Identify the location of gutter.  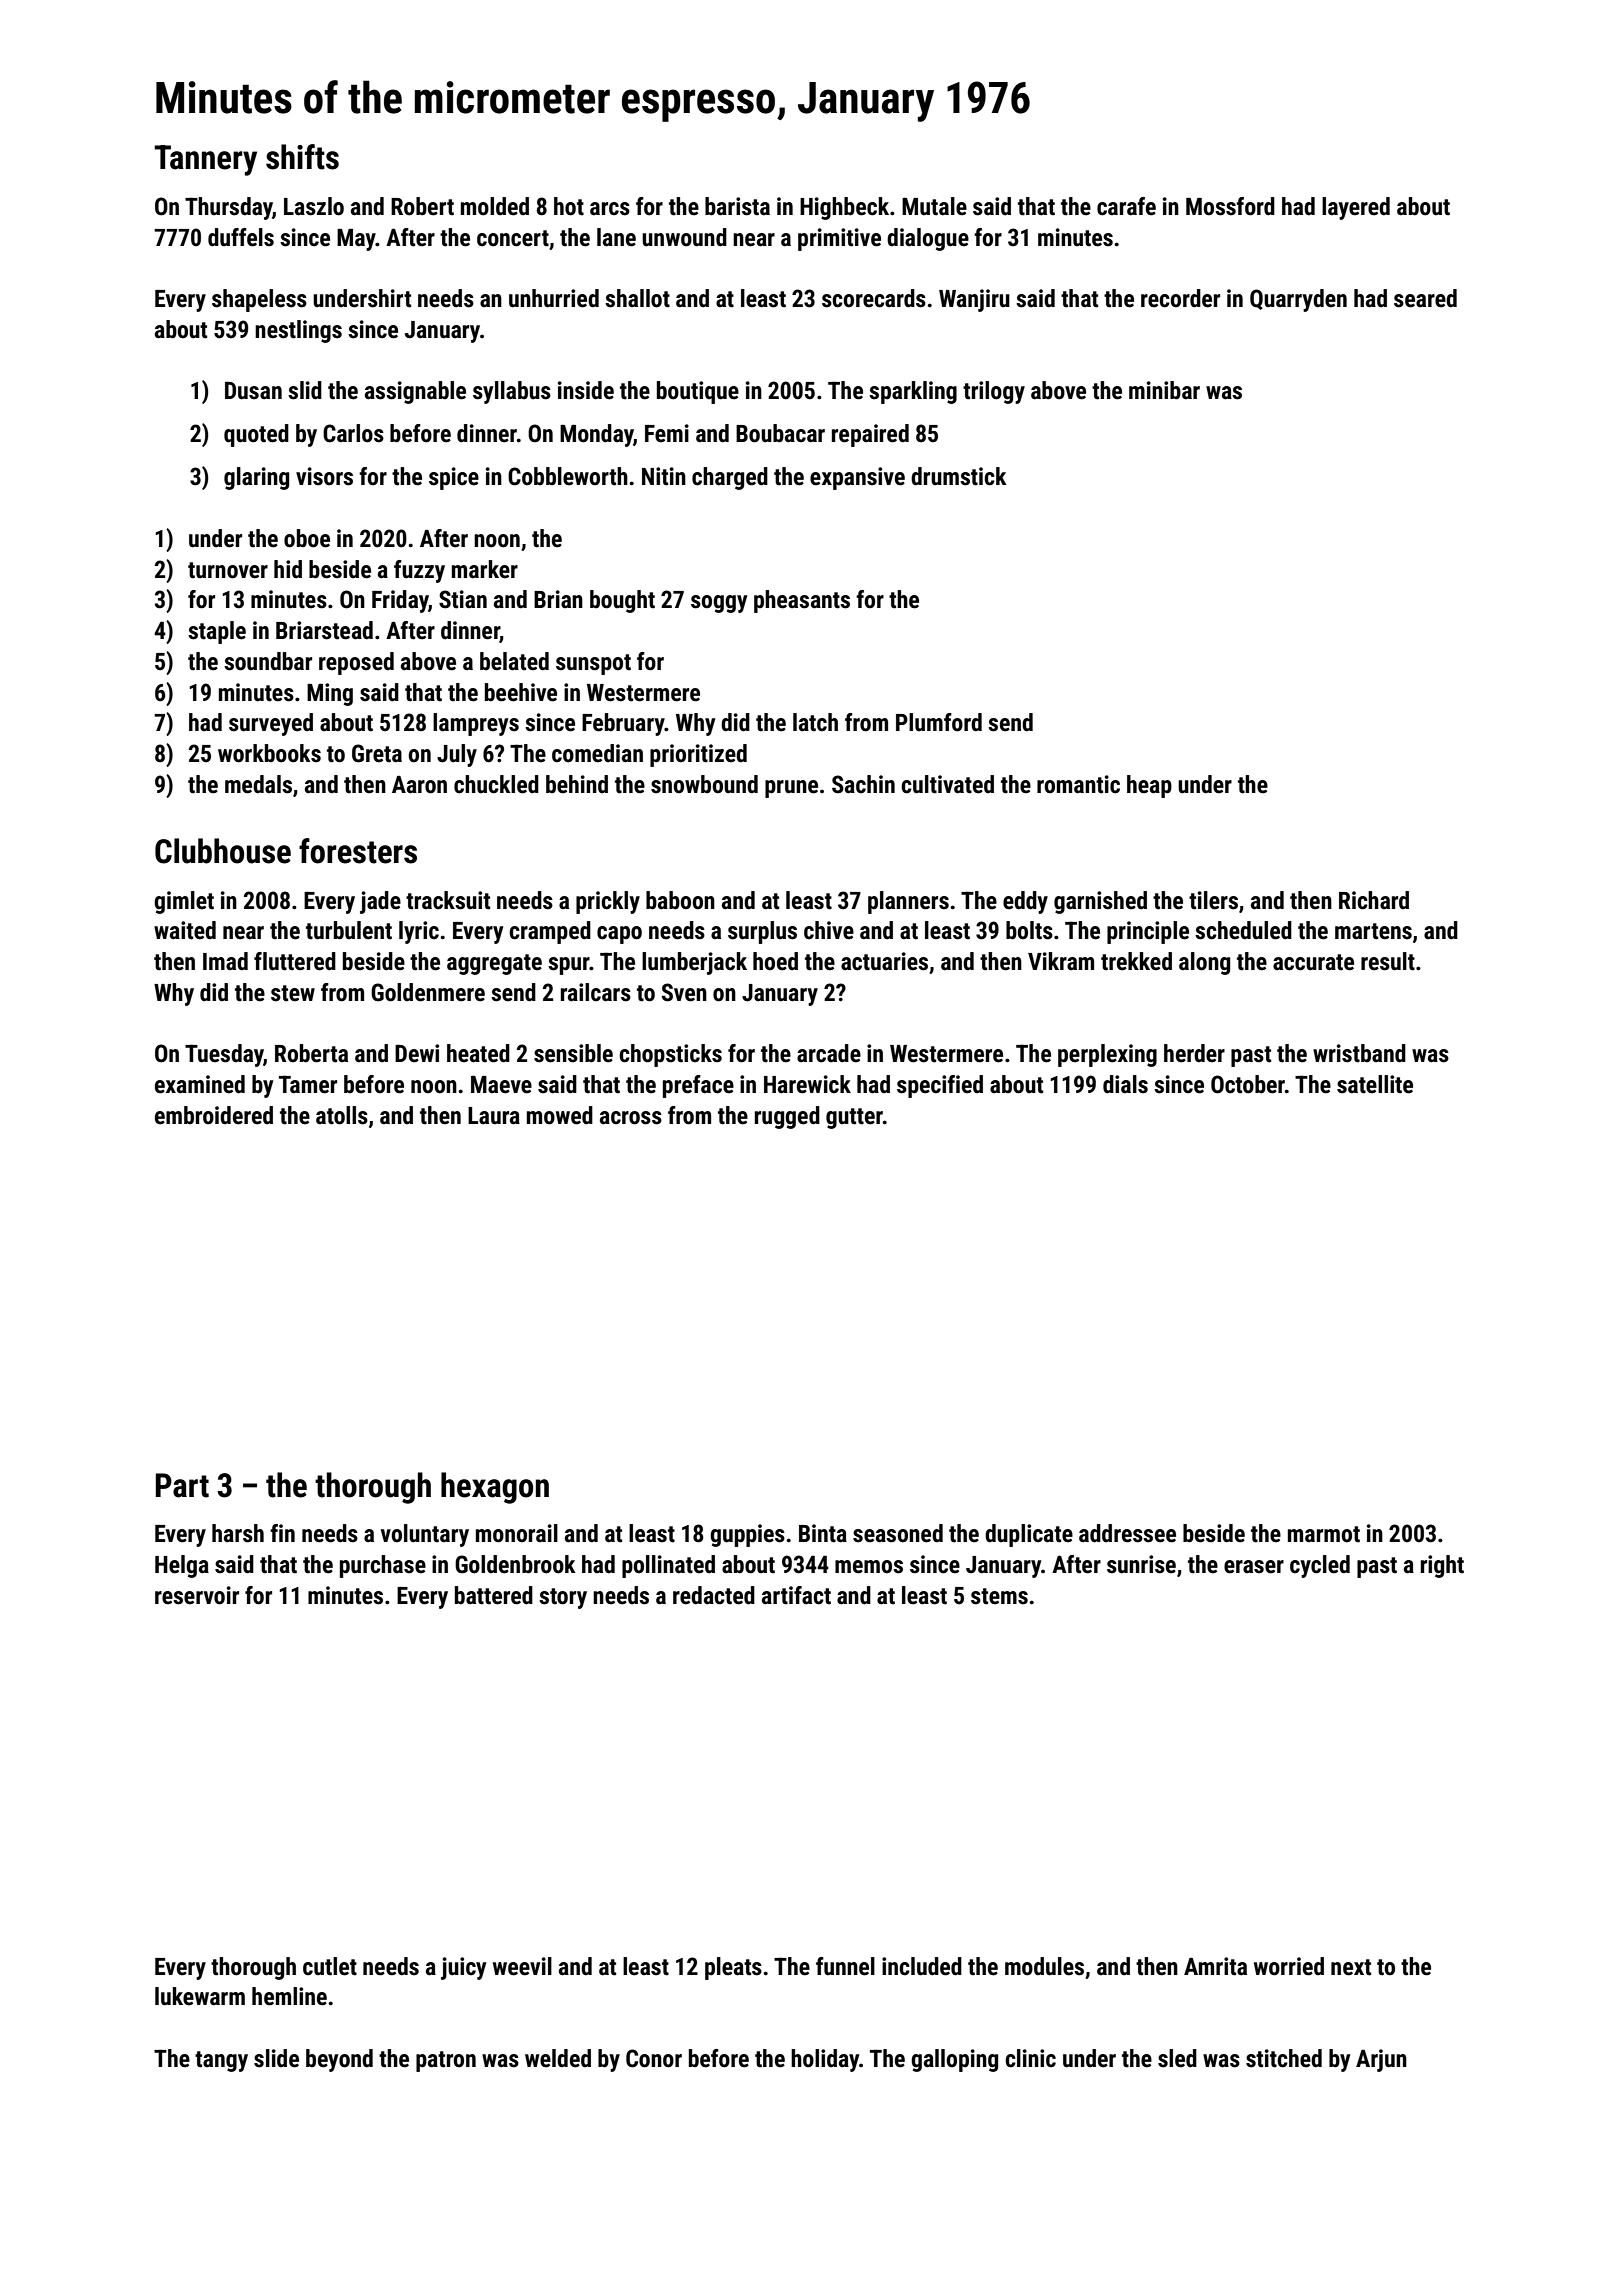
(854, 1118).
